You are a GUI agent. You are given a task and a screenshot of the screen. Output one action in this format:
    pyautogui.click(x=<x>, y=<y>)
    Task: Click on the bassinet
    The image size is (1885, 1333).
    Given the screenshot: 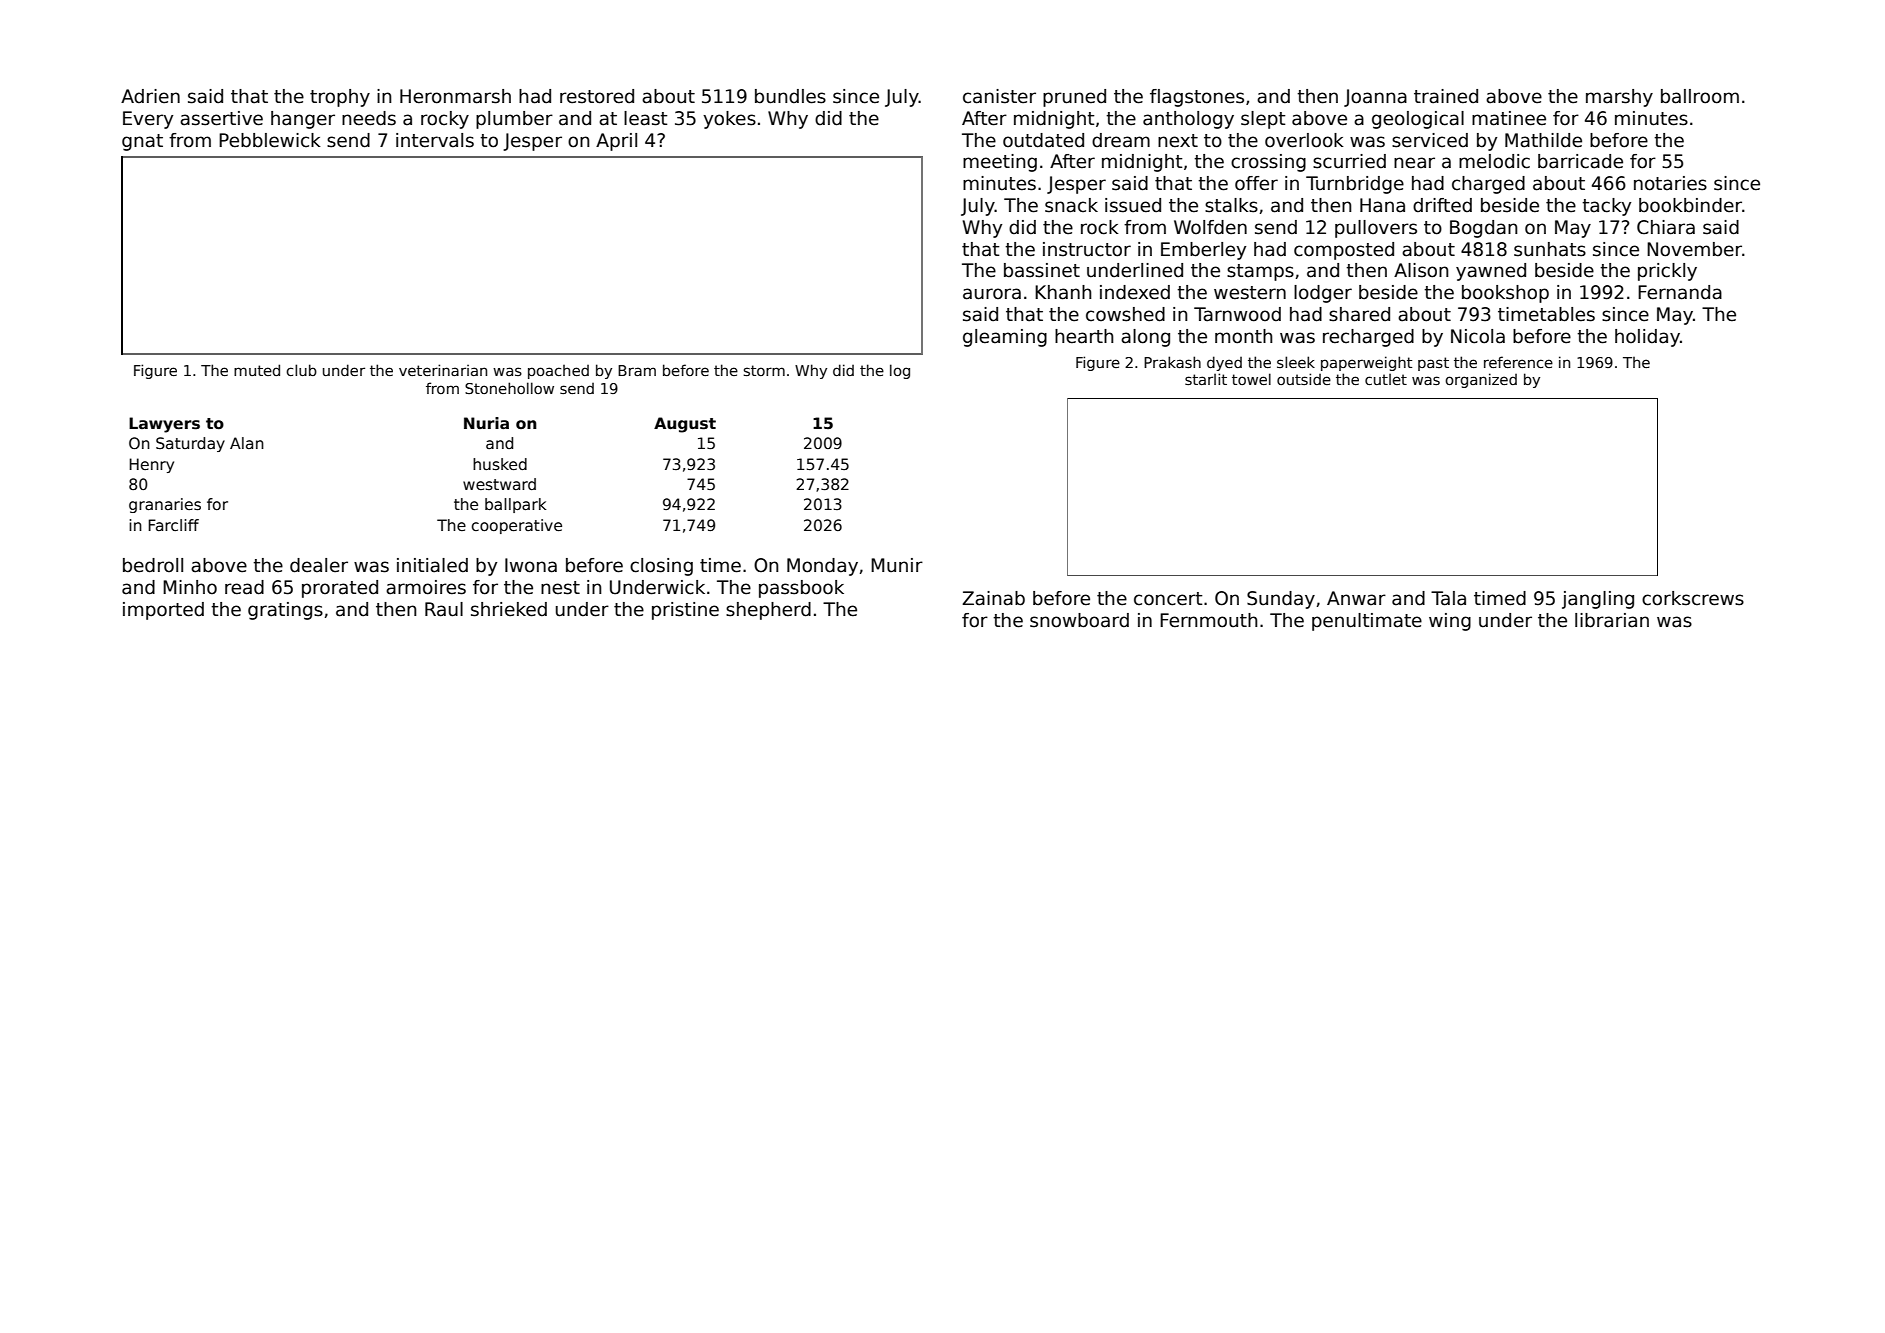 What is the action you would take?
    pyautogui.click(x=1042, y=270)
